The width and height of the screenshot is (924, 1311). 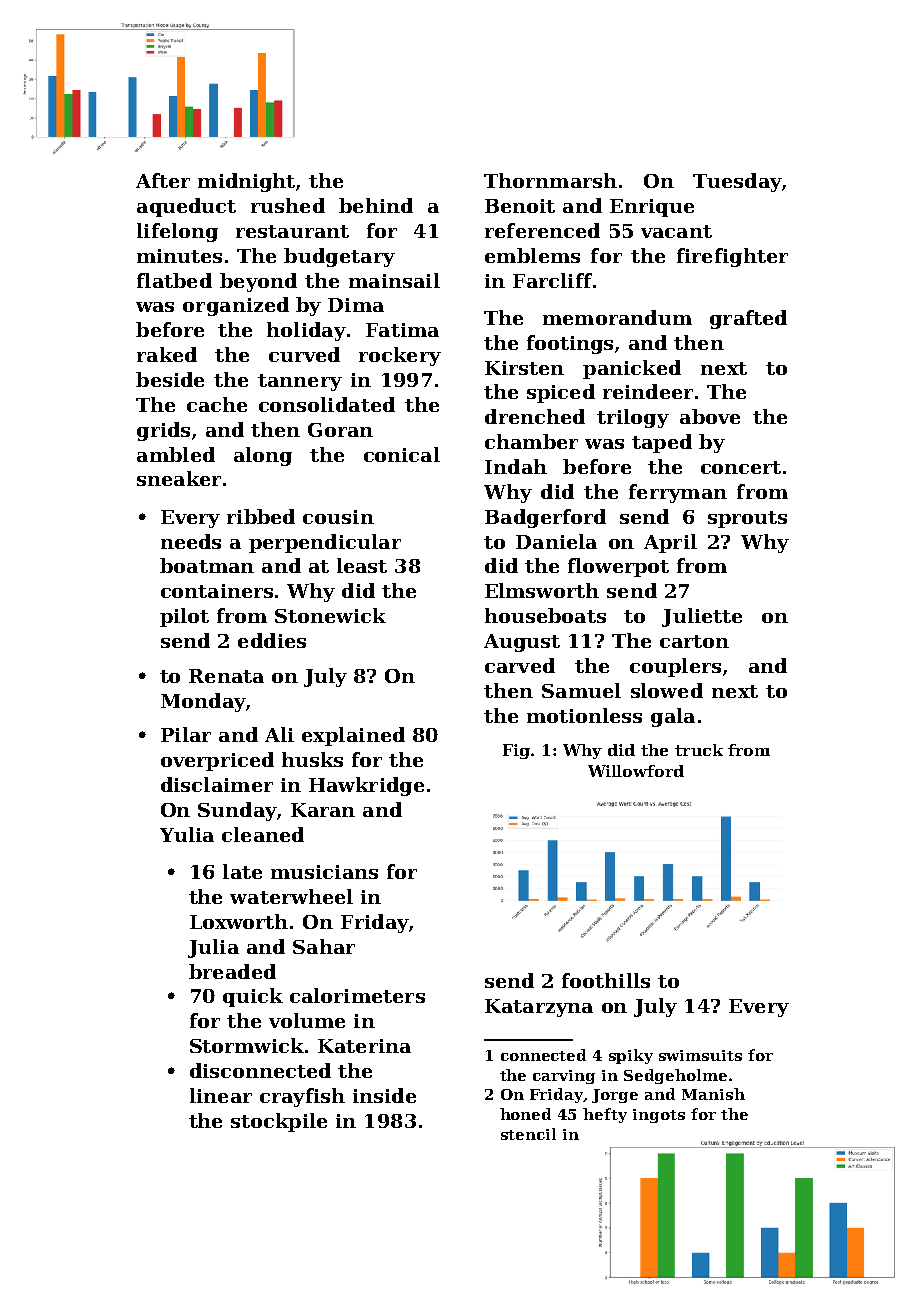 What do you see at coordinates (221, 1095) in the screenshot?
I see `linear` at bounding box center [221, 1095].
